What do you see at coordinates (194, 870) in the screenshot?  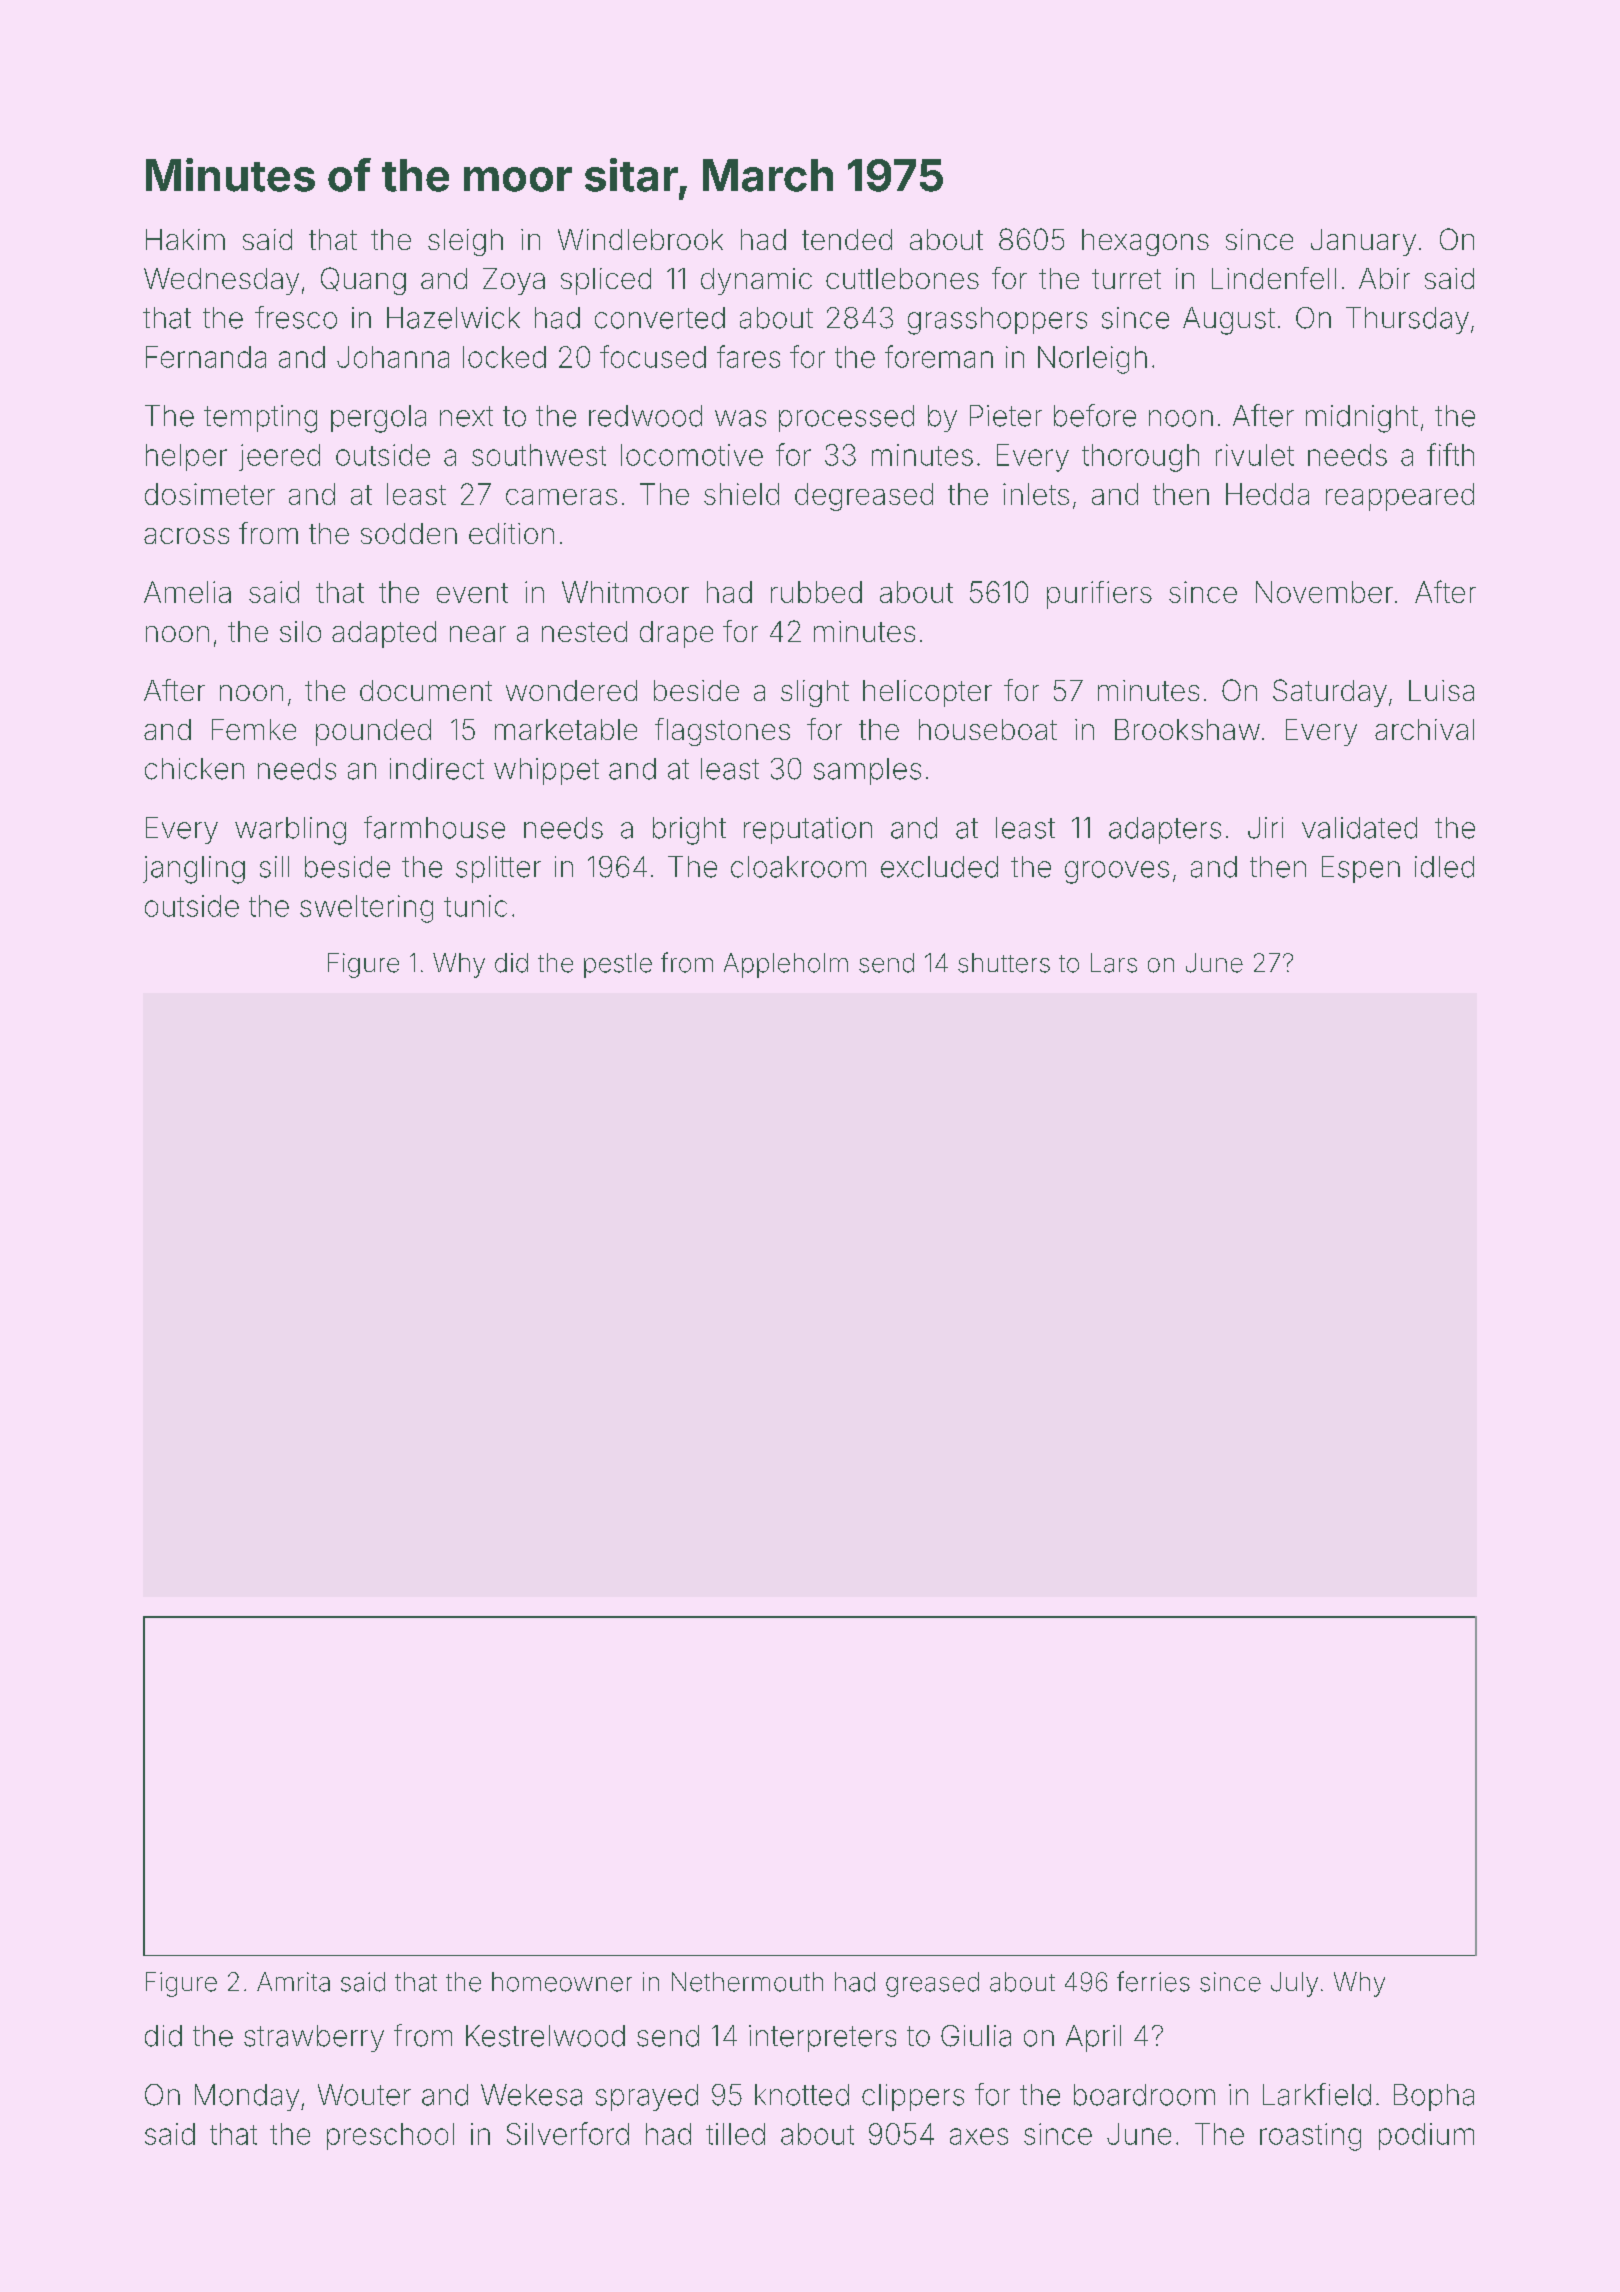 I see `jangling` at bounding box center [194, 870].
